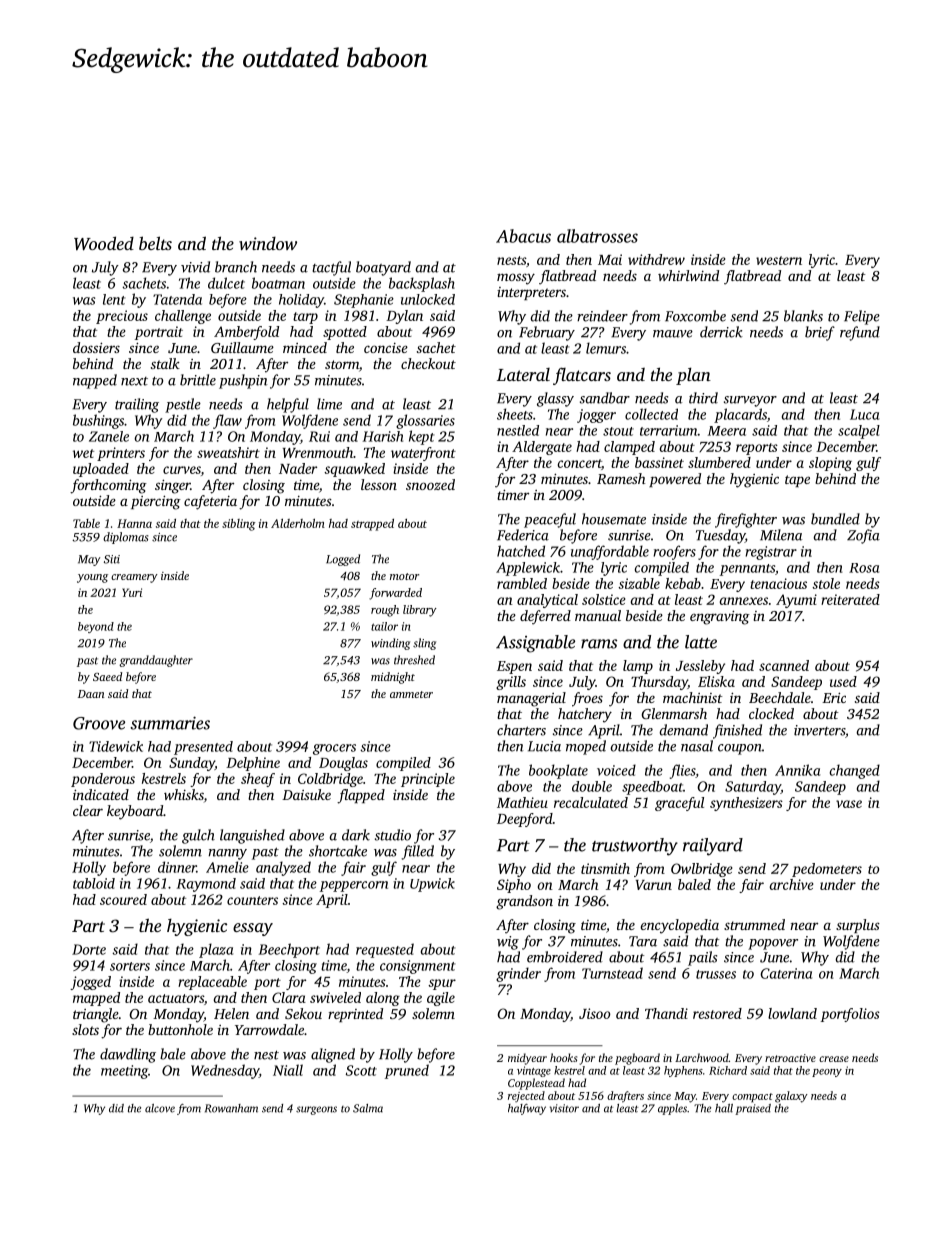 This page has height=1233, width=952. What do you see at coordinates (527, 1109) in the page?
I see `halfway` at bounding box center [527, 1109].
